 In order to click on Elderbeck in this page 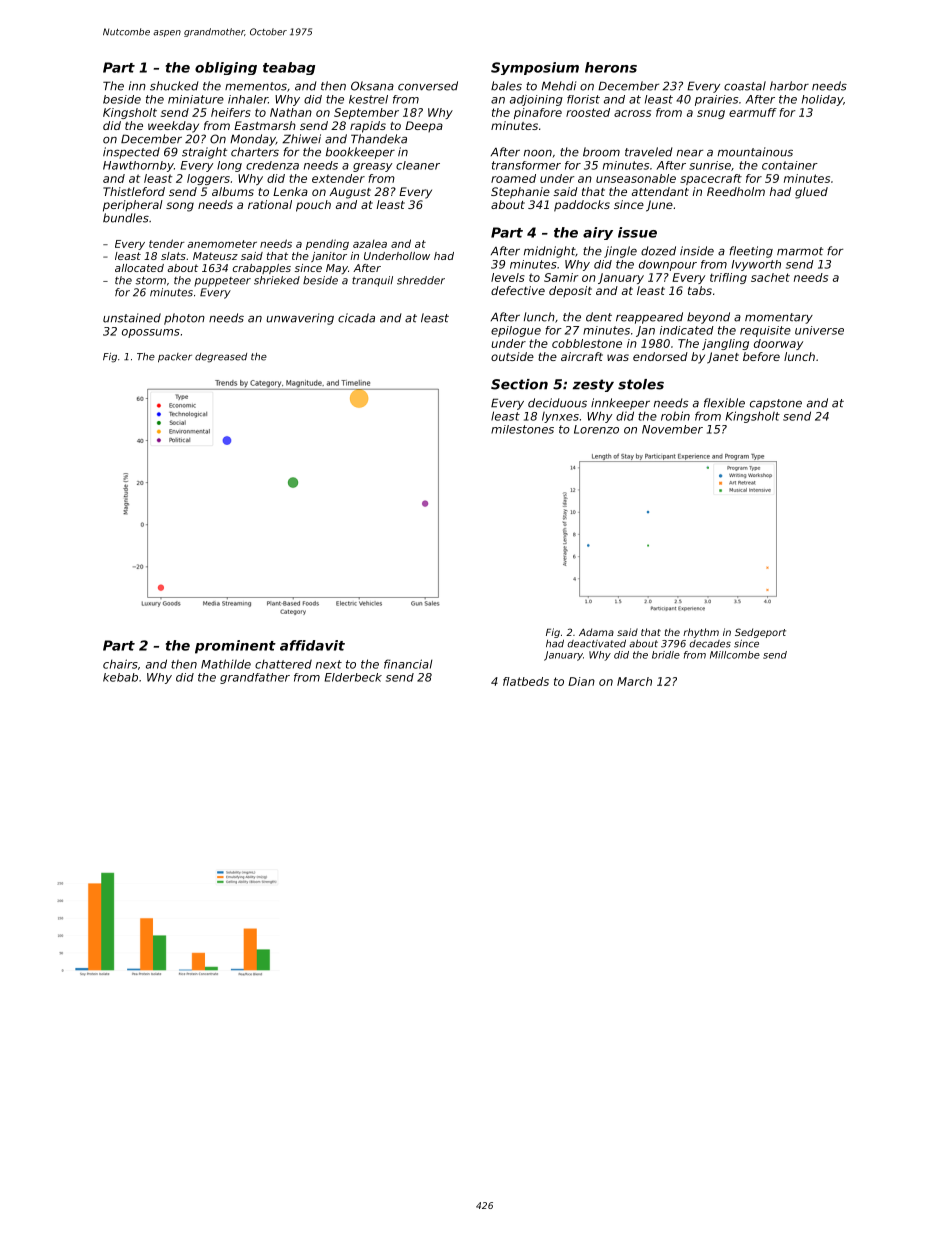, I will do `click(353, 677)`.
